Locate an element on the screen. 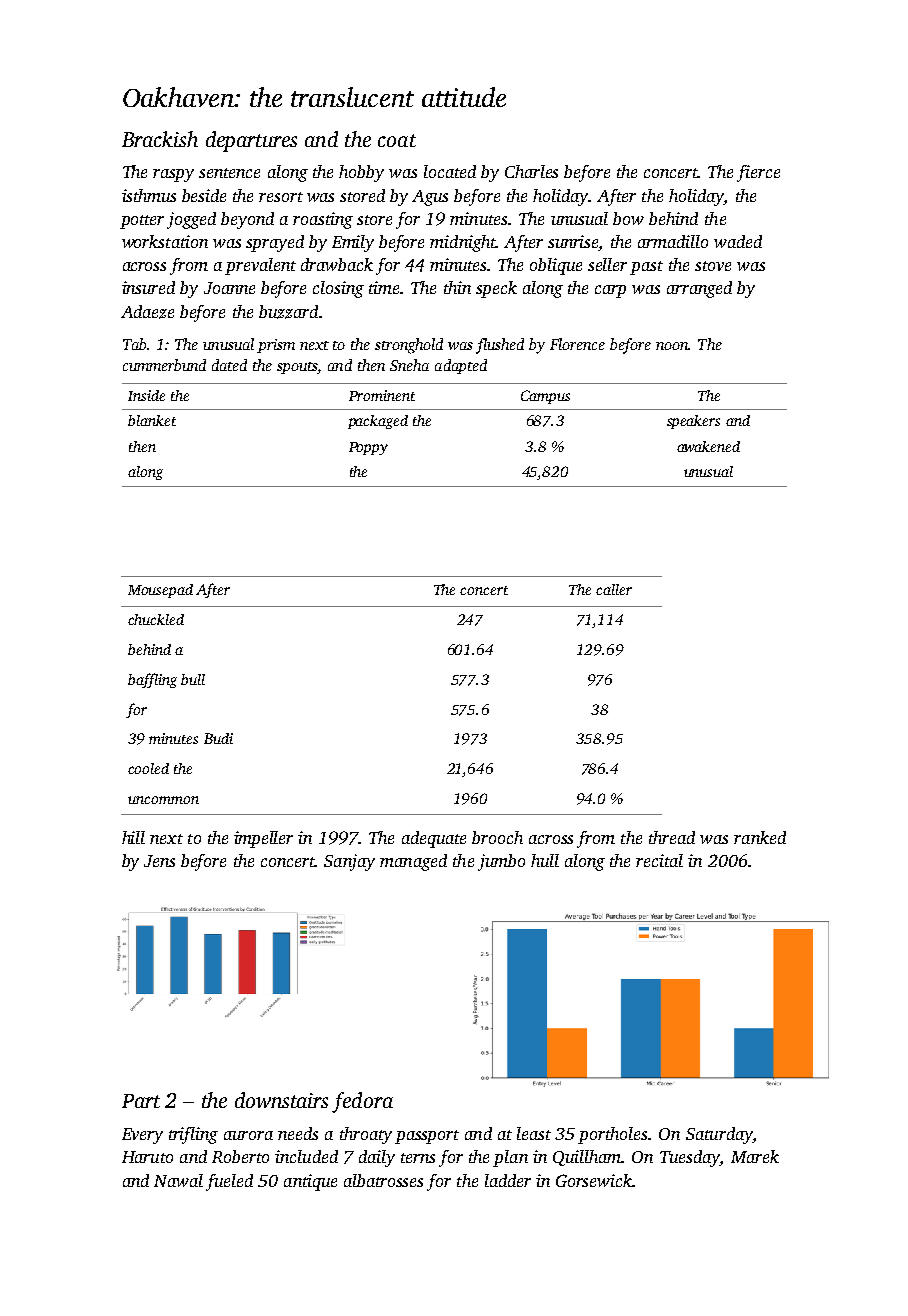  armadillo is located at coordinates (673, 241).
